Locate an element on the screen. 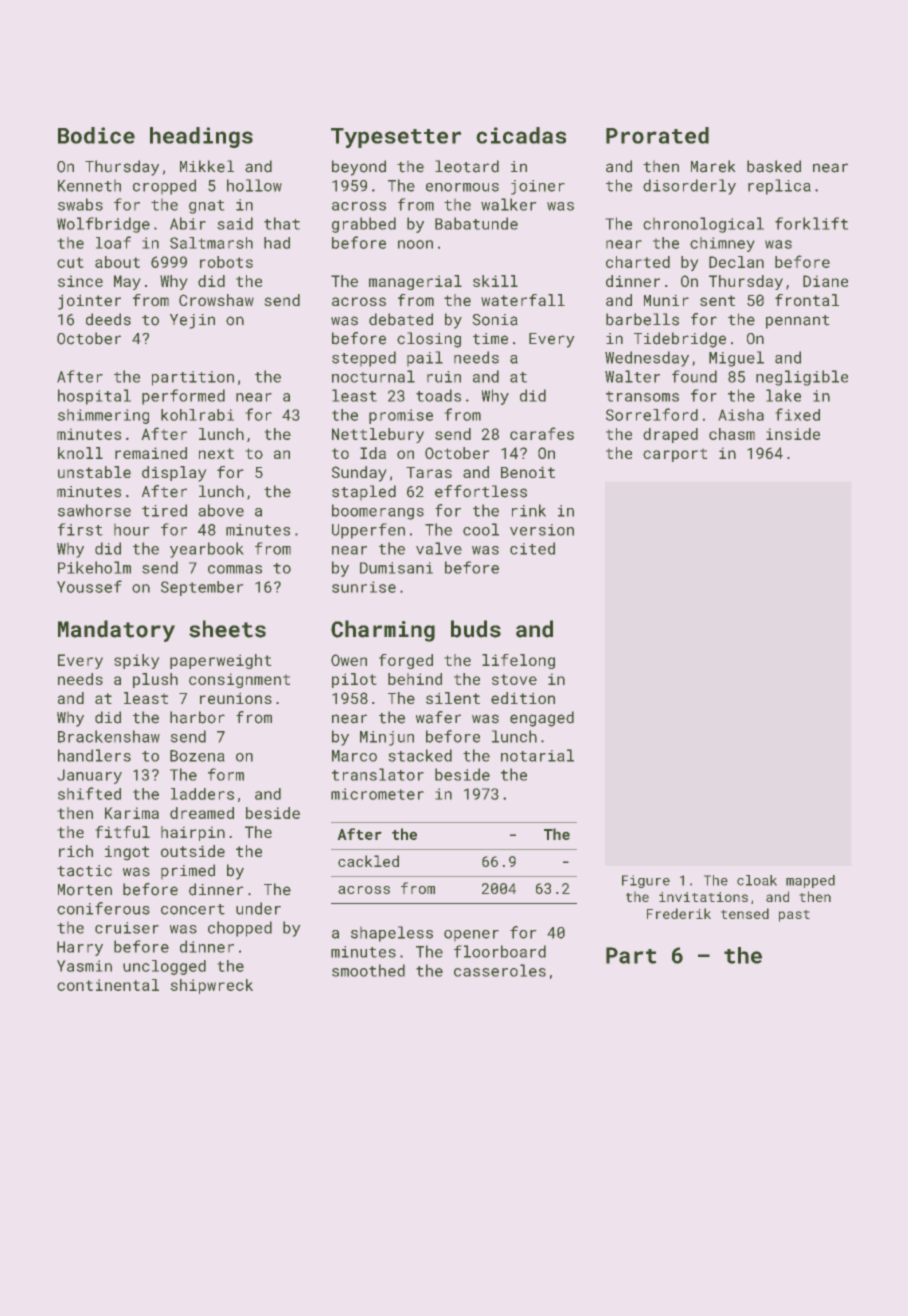 The image size is (908, 1316). grabbed is located at coordinates (364, 225).
